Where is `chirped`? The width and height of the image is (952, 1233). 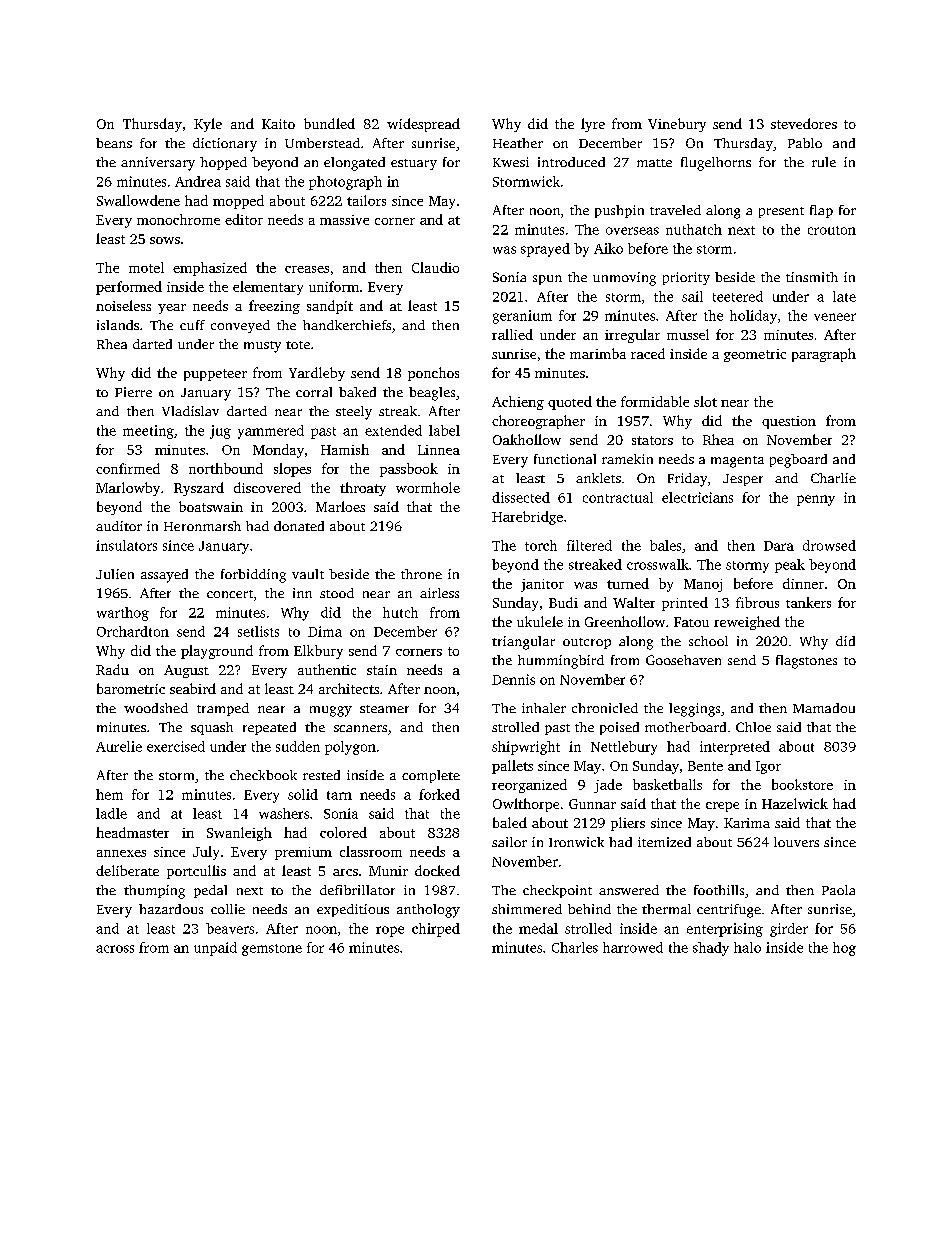
chirped is located at coordinates (436, 930).
